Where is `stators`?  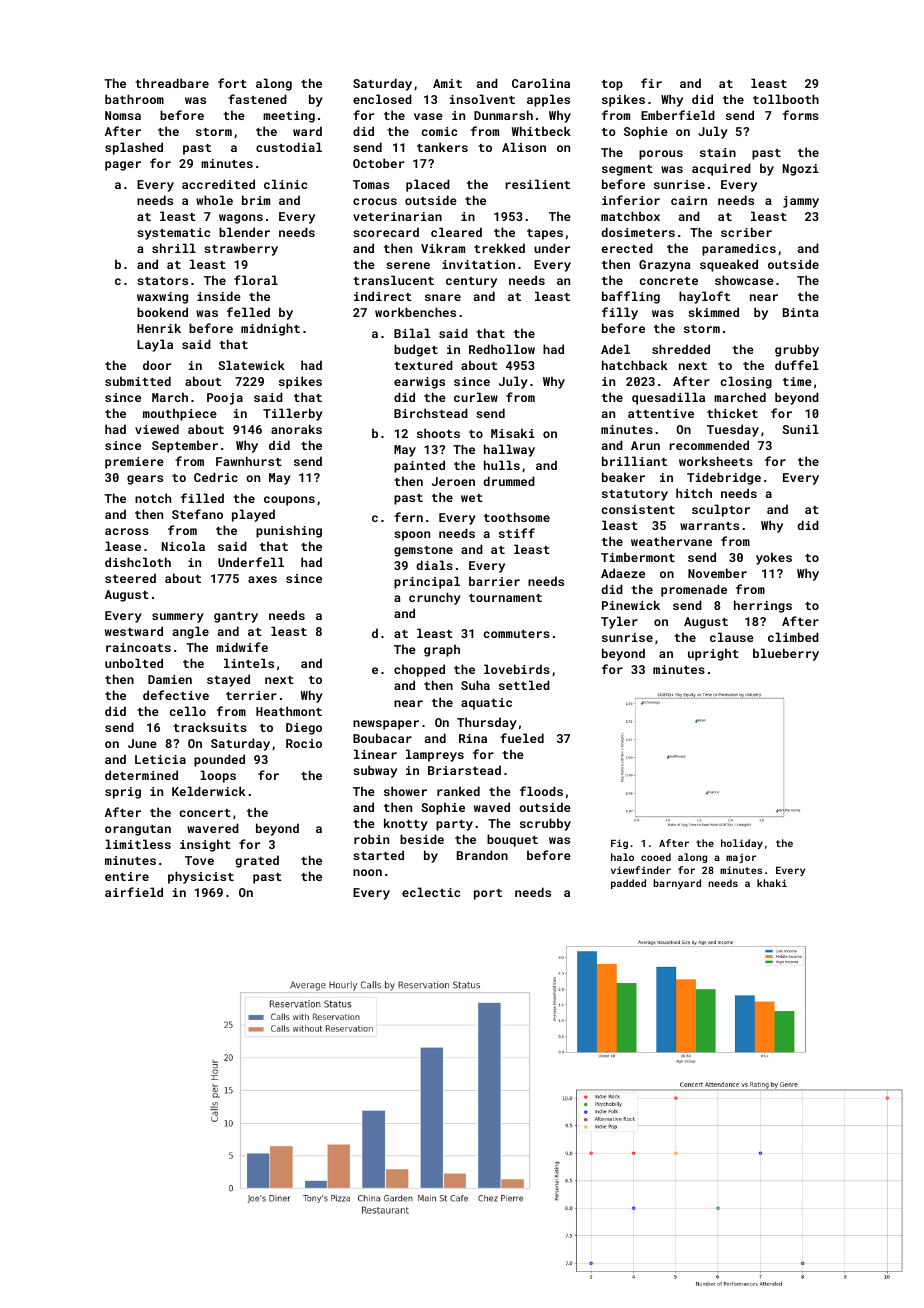 stators is located at coordinates (162, 281).
